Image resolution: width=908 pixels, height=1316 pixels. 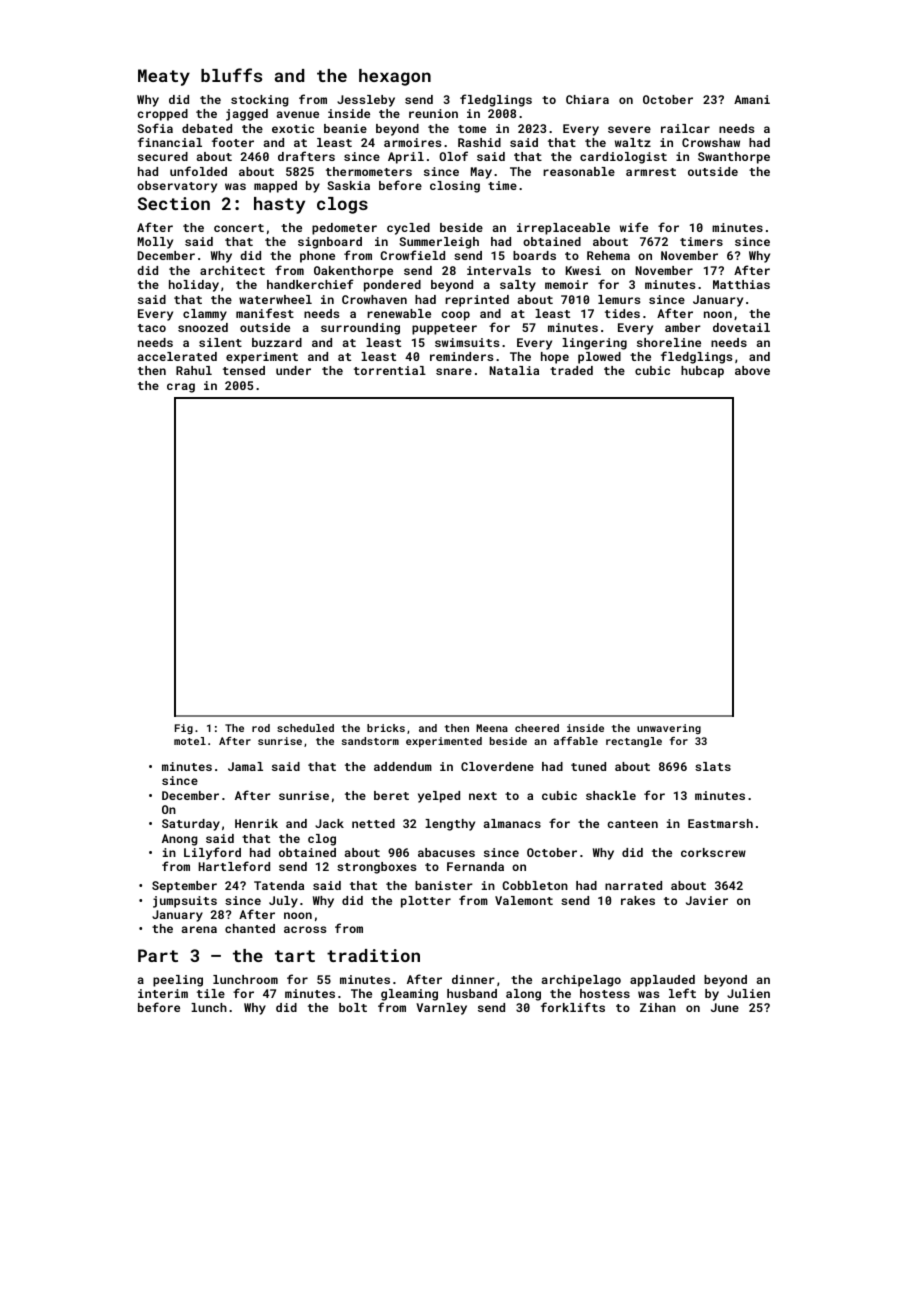 What do you see at coordinates (390, 370) in the document?
I see `torrential` at bounding box center [390, 370].
